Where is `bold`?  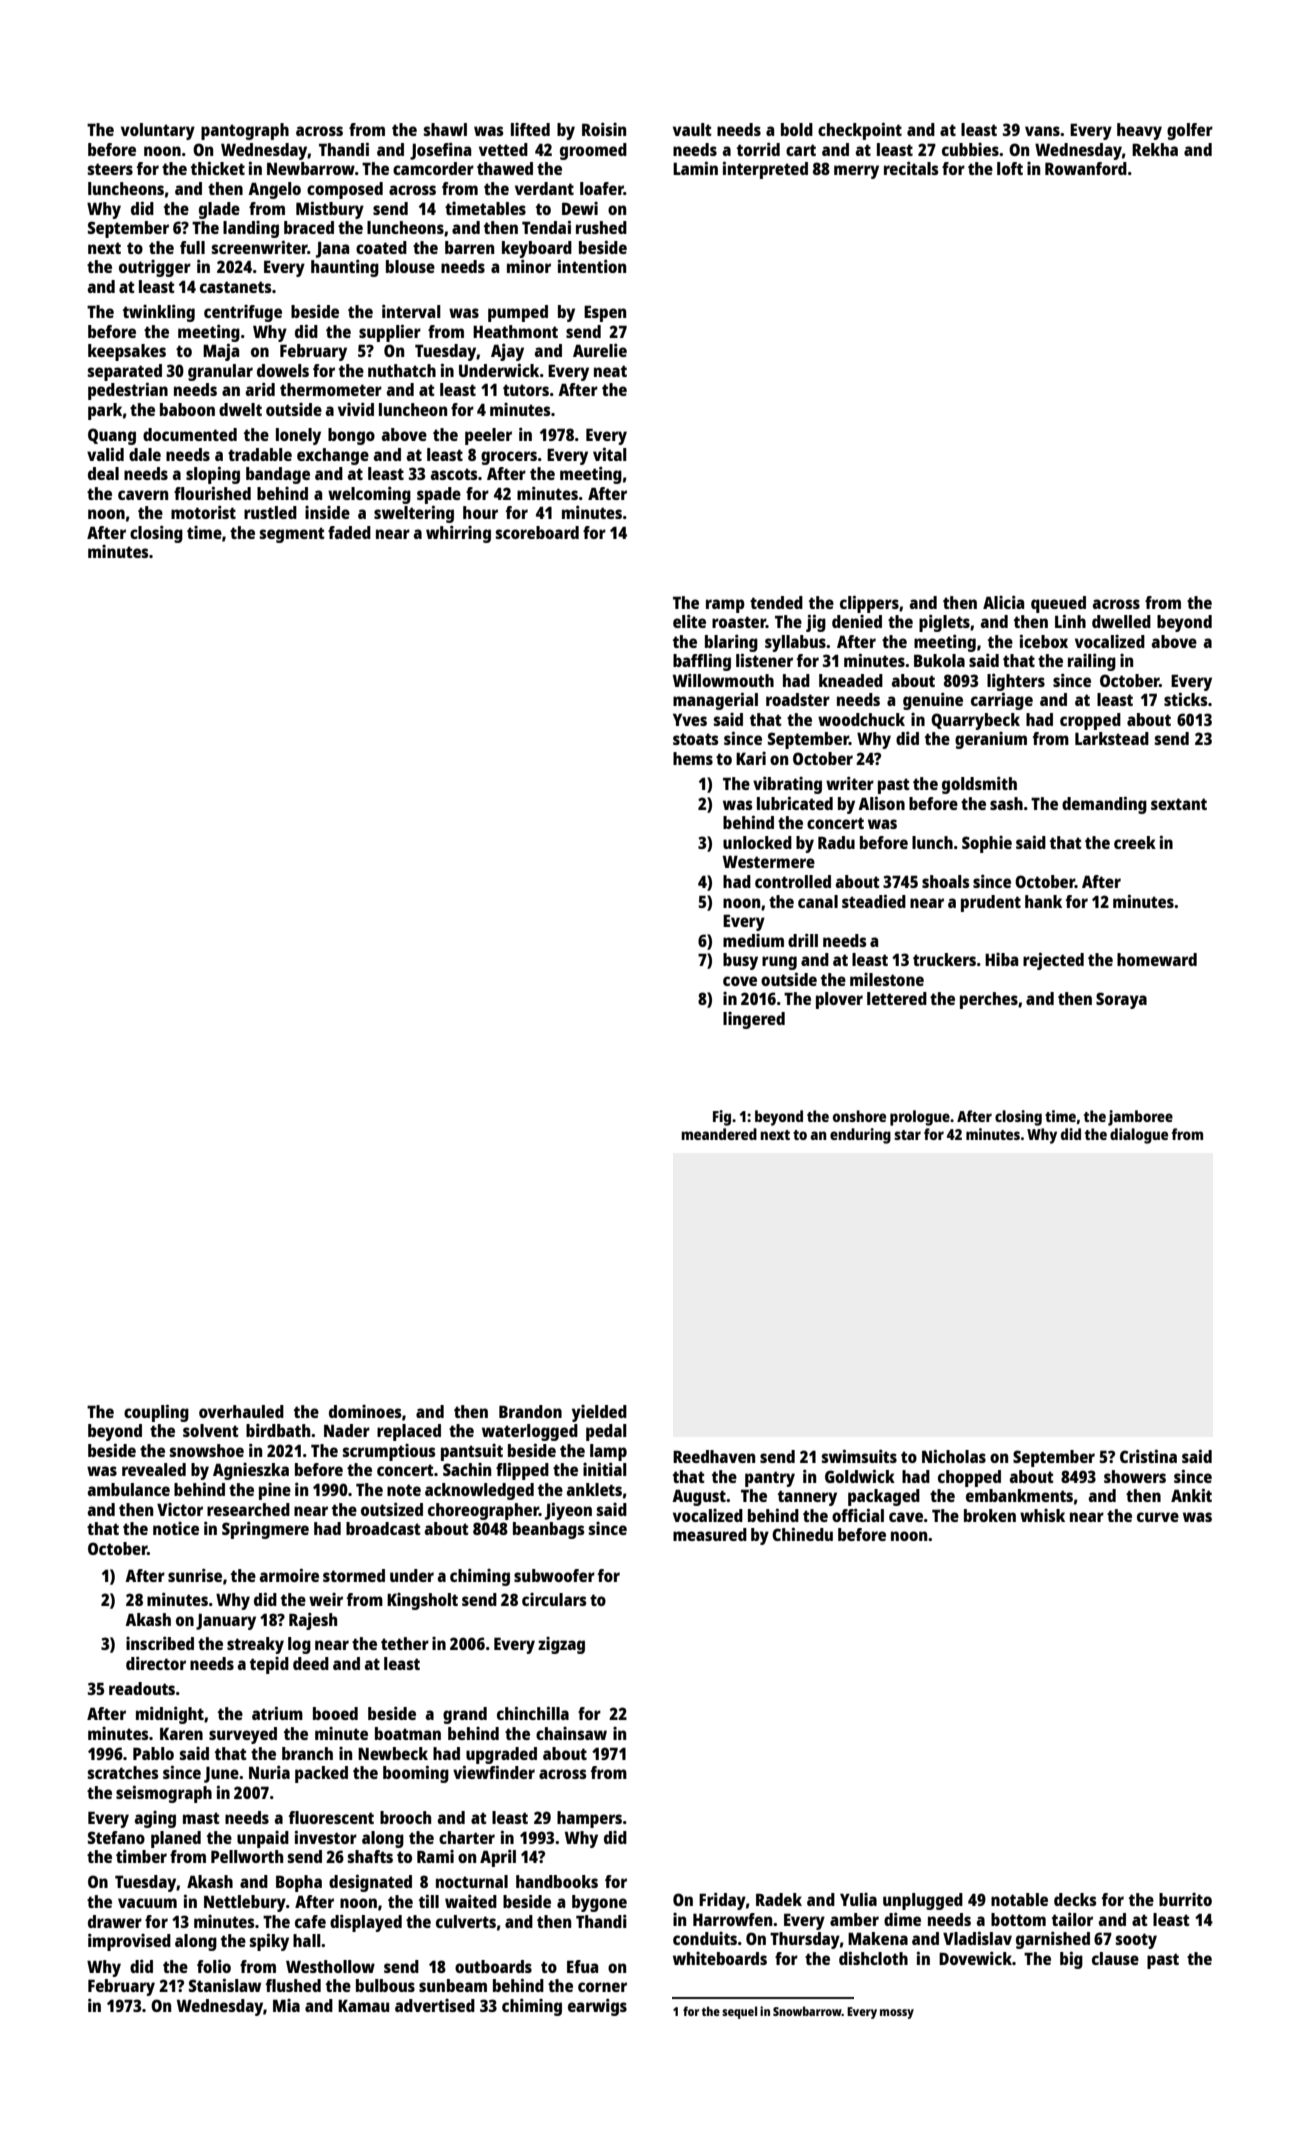 bold is located at coordinates (797, 129).
